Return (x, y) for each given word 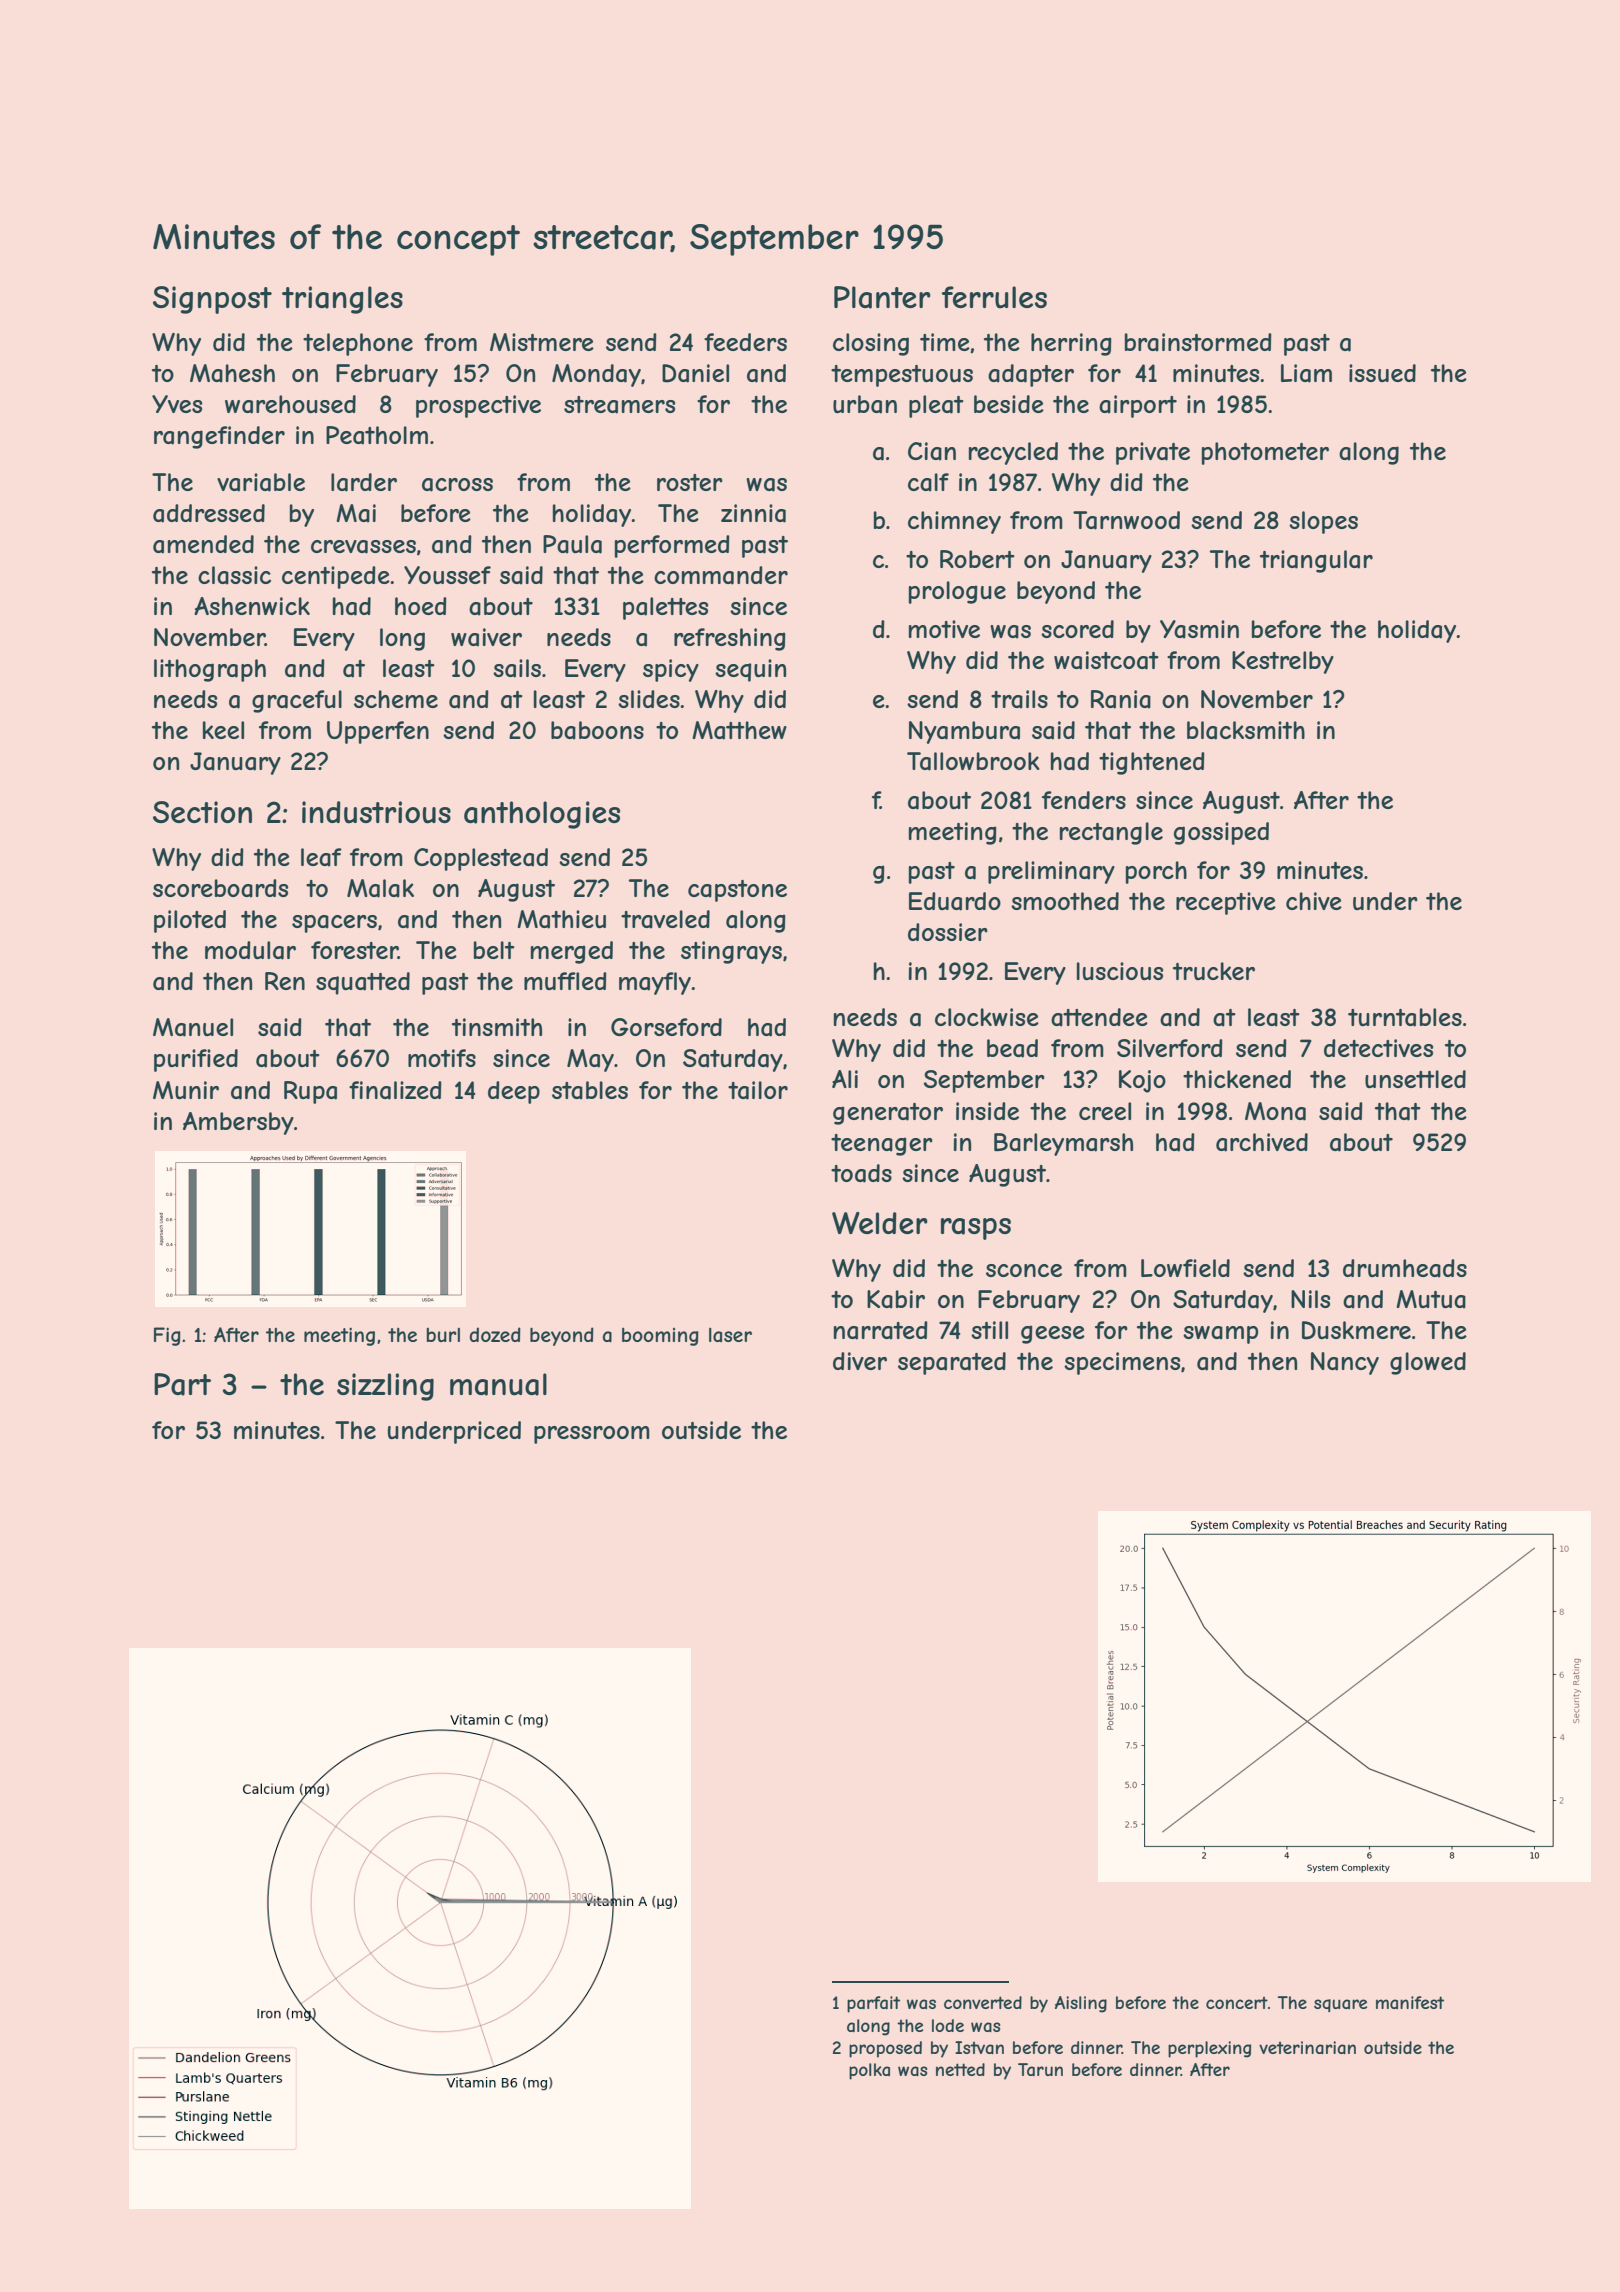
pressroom (592, 1435)
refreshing (730, 639)
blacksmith (1246, 730)
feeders (745, 342)
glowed (1428, 1363)
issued (1382, 373)
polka (869, 2071)
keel (223, 730)
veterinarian (1307, 2047)
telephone (358, 344)
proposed (885, 2049)
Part (182, 1384)
